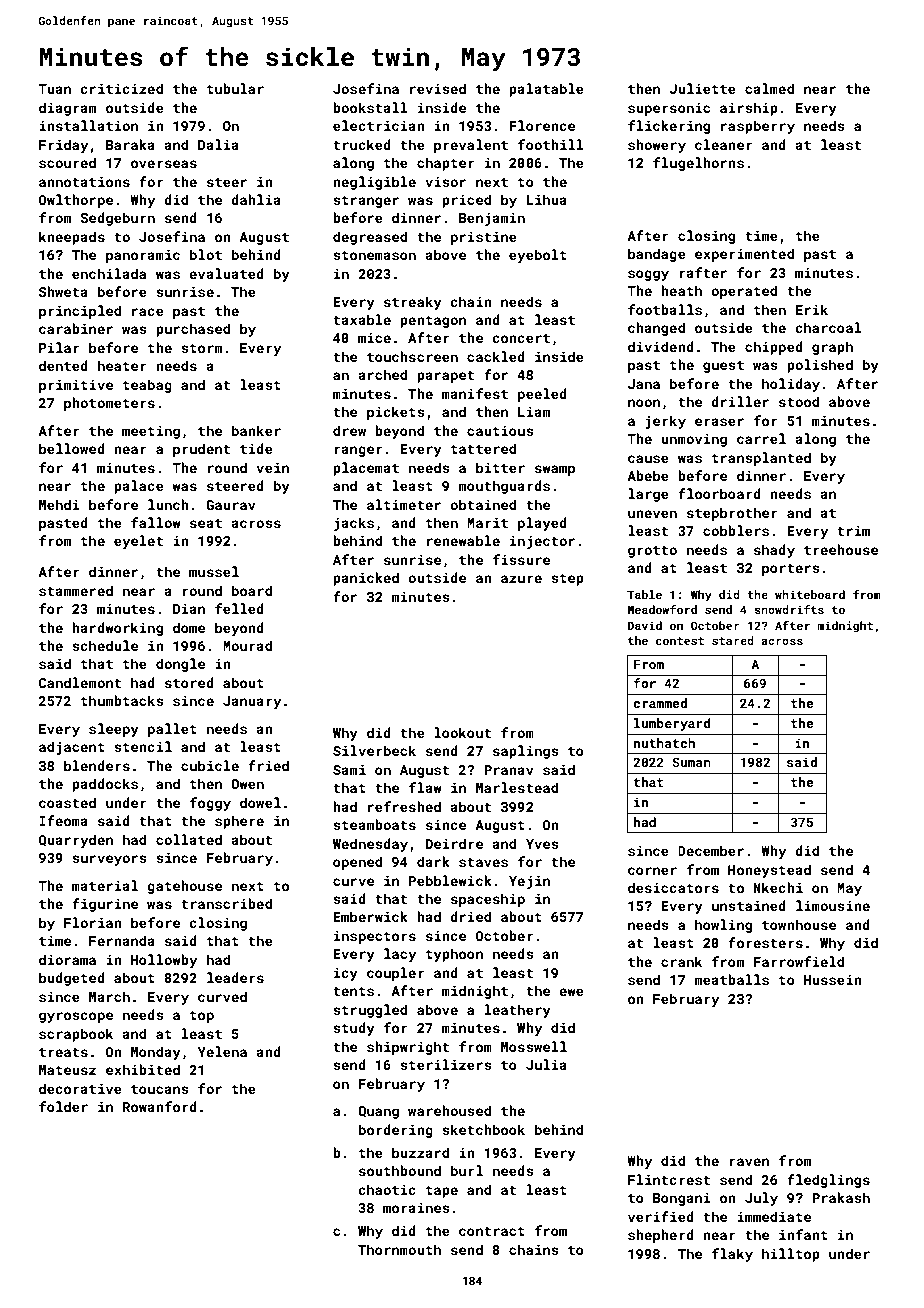  What do you see at coordinates (80, 682) in the screenshot?
I see `Candlemont` at bounding box center [80, 682].
